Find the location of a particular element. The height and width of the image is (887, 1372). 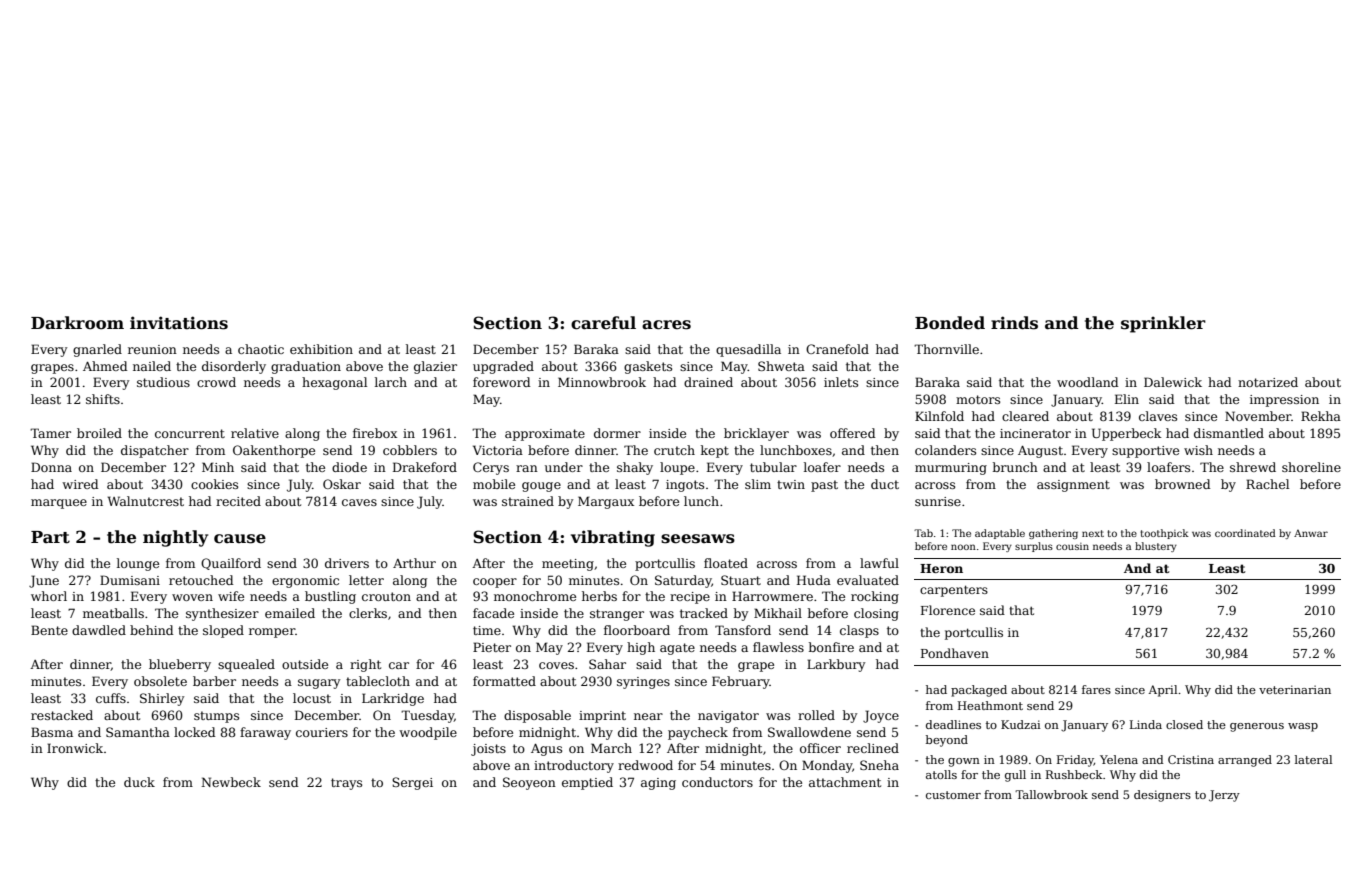

Newbeck is located at coordinates (231, 782).
